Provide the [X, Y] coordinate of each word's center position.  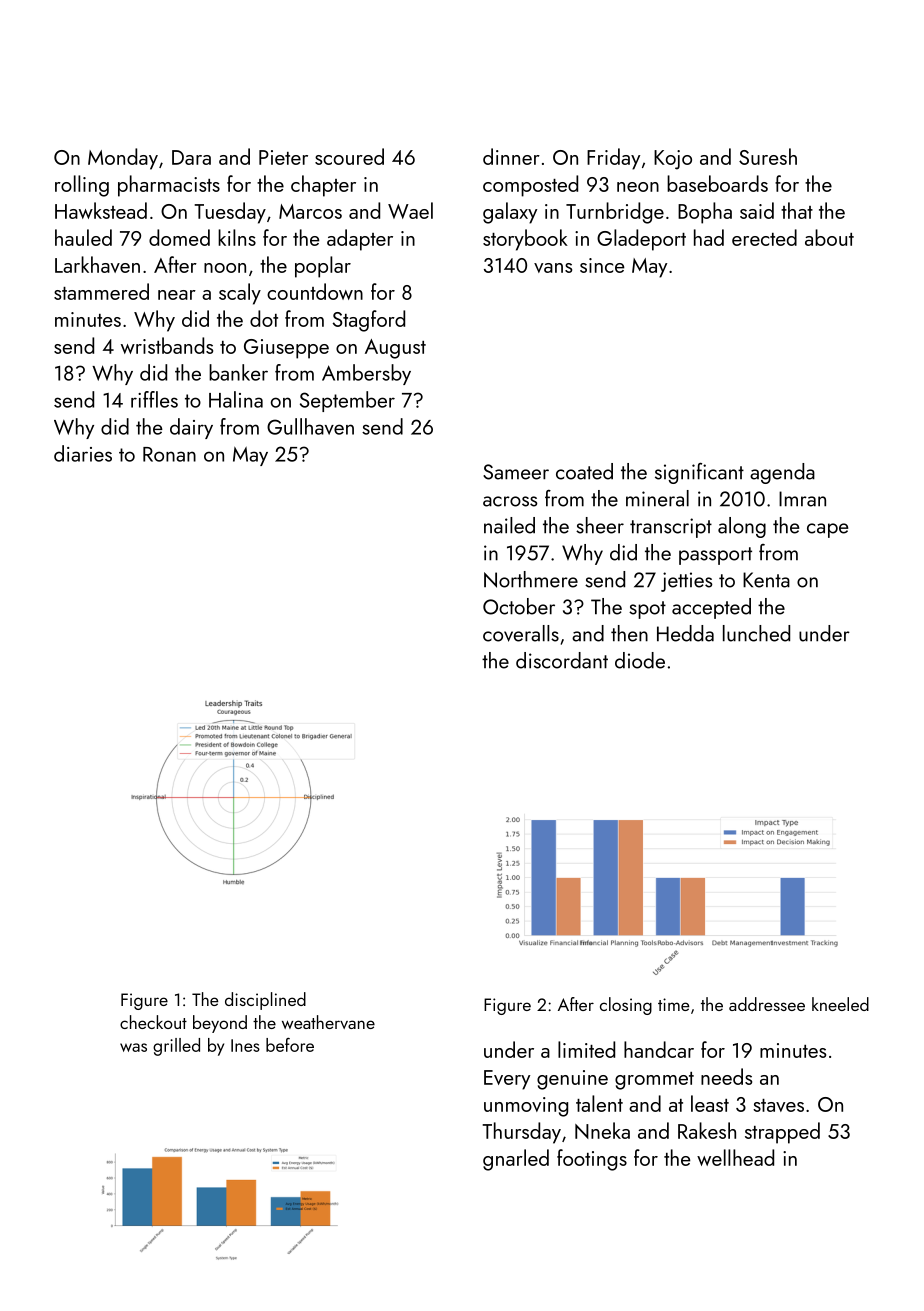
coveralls [521, 633]
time [673, 1004]
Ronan [169, 454]
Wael [410, 210]
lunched [756, 633]
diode [640, 660]
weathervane [328, 1022]
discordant [562, 660]
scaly [240, 294]
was [133, 1047]
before [290, 1045]
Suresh [768, 156]
